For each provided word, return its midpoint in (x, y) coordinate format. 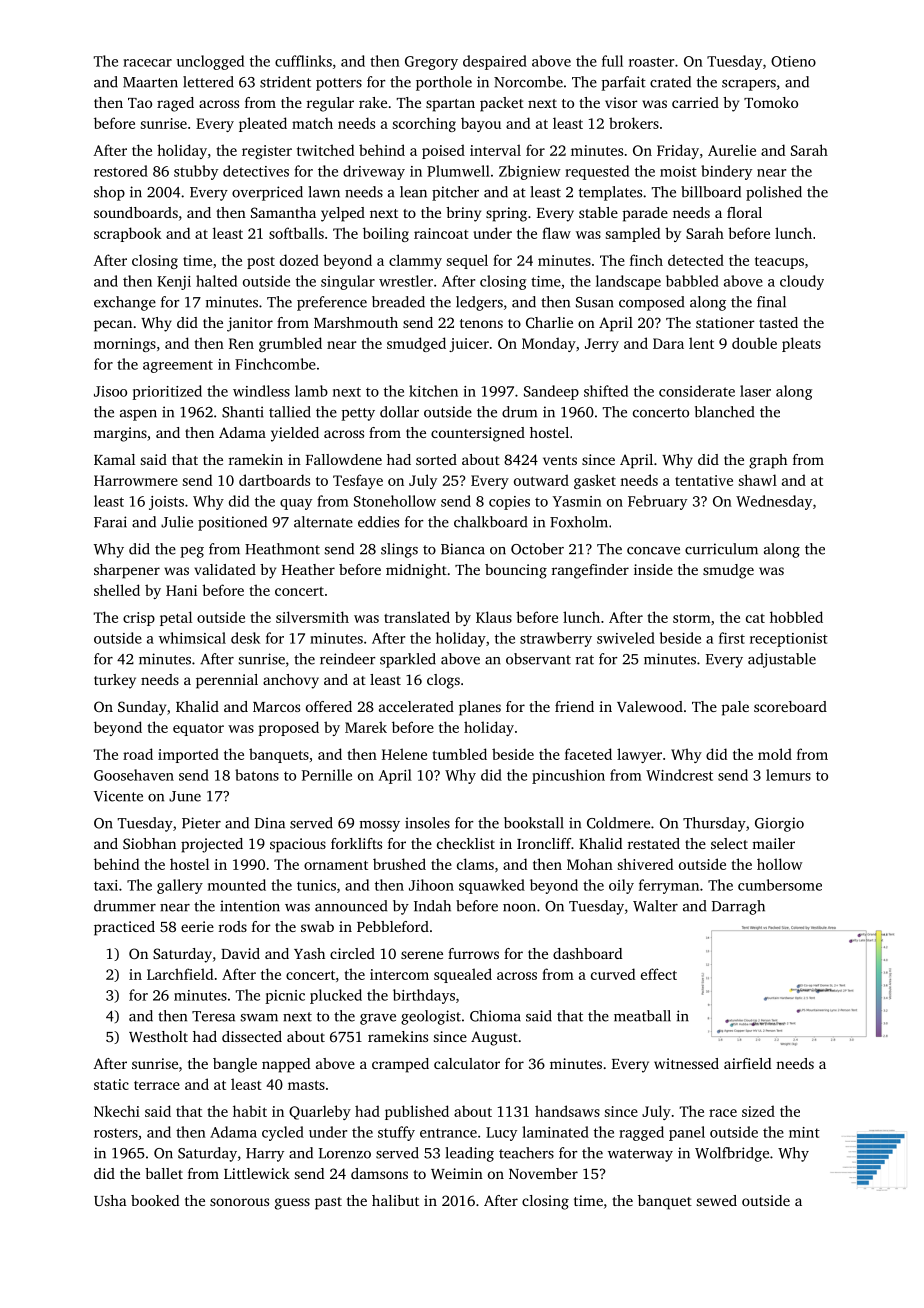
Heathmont (282, 549)
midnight (416, 571)
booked (155, 1200)
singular (348, 282)
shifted (606, 391)
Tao (140, 103)
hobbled (796, 617)
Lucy (501, 1134)
